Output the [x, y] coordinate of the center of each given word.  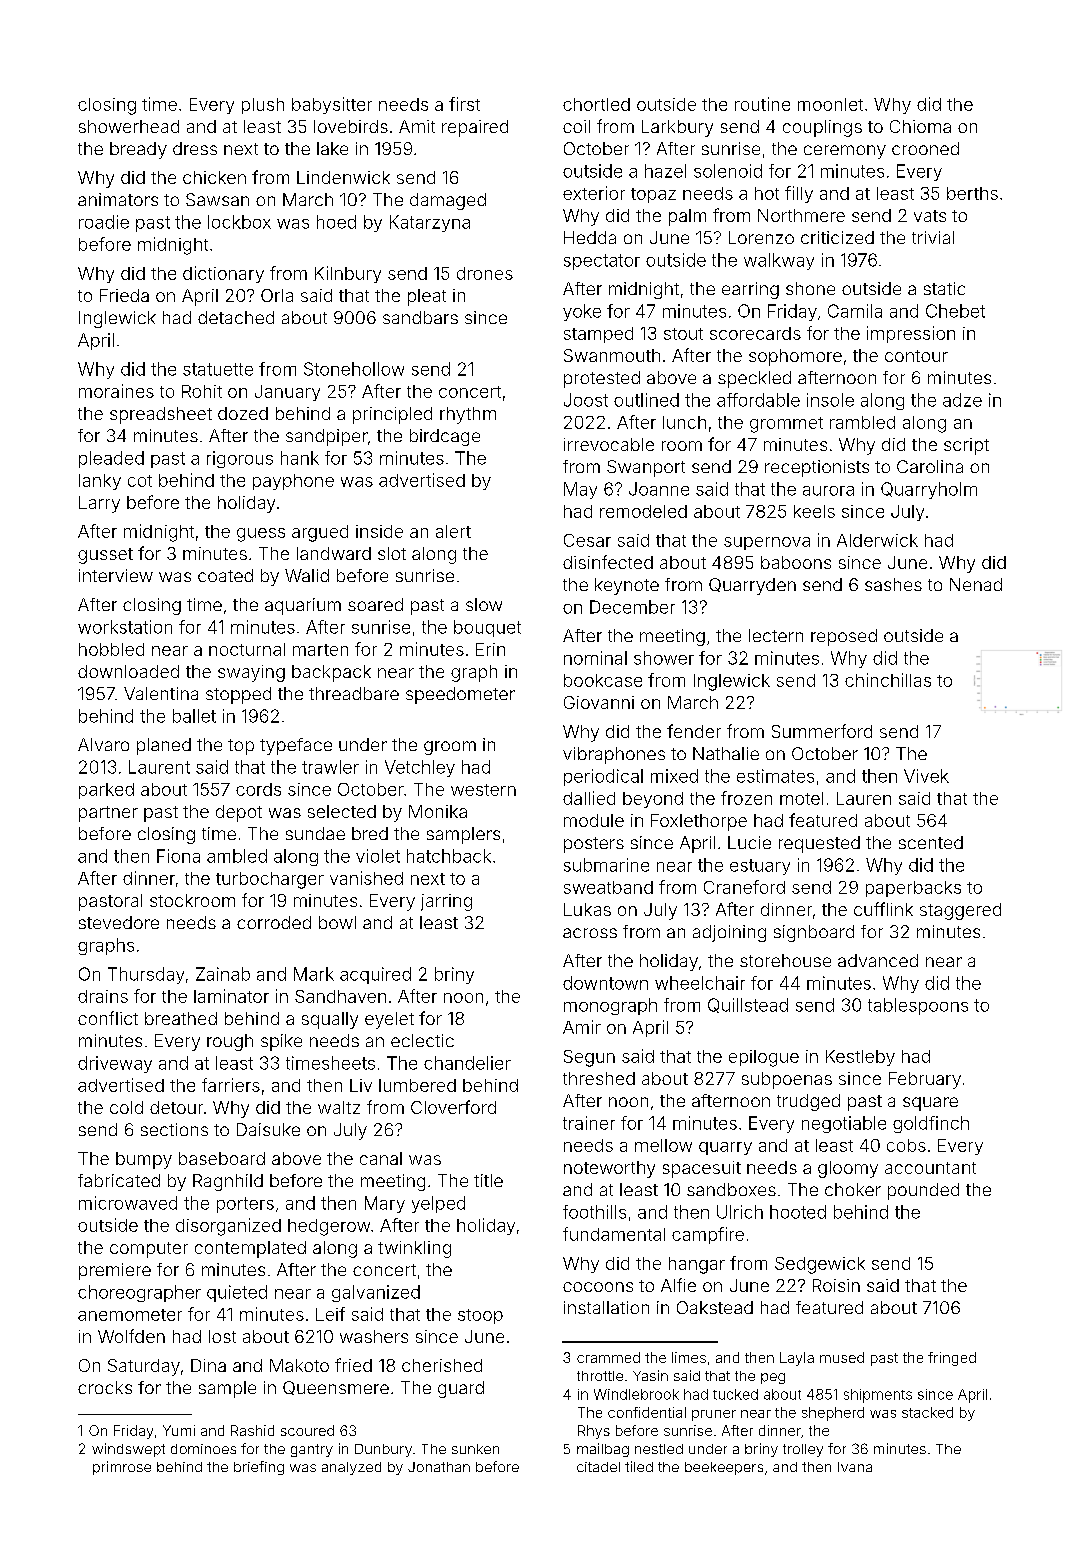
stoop [480, 1316]
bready [138, 150]
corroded [274, 922]
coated [225, 575]
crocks [105, 1387]
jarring [446, 902]
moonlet [830, 104]
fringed [952, 1359]
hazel [665, 171]
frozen [746, 798]
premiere [115, 1271]
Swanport [646, 468]
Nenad [976, 584]
